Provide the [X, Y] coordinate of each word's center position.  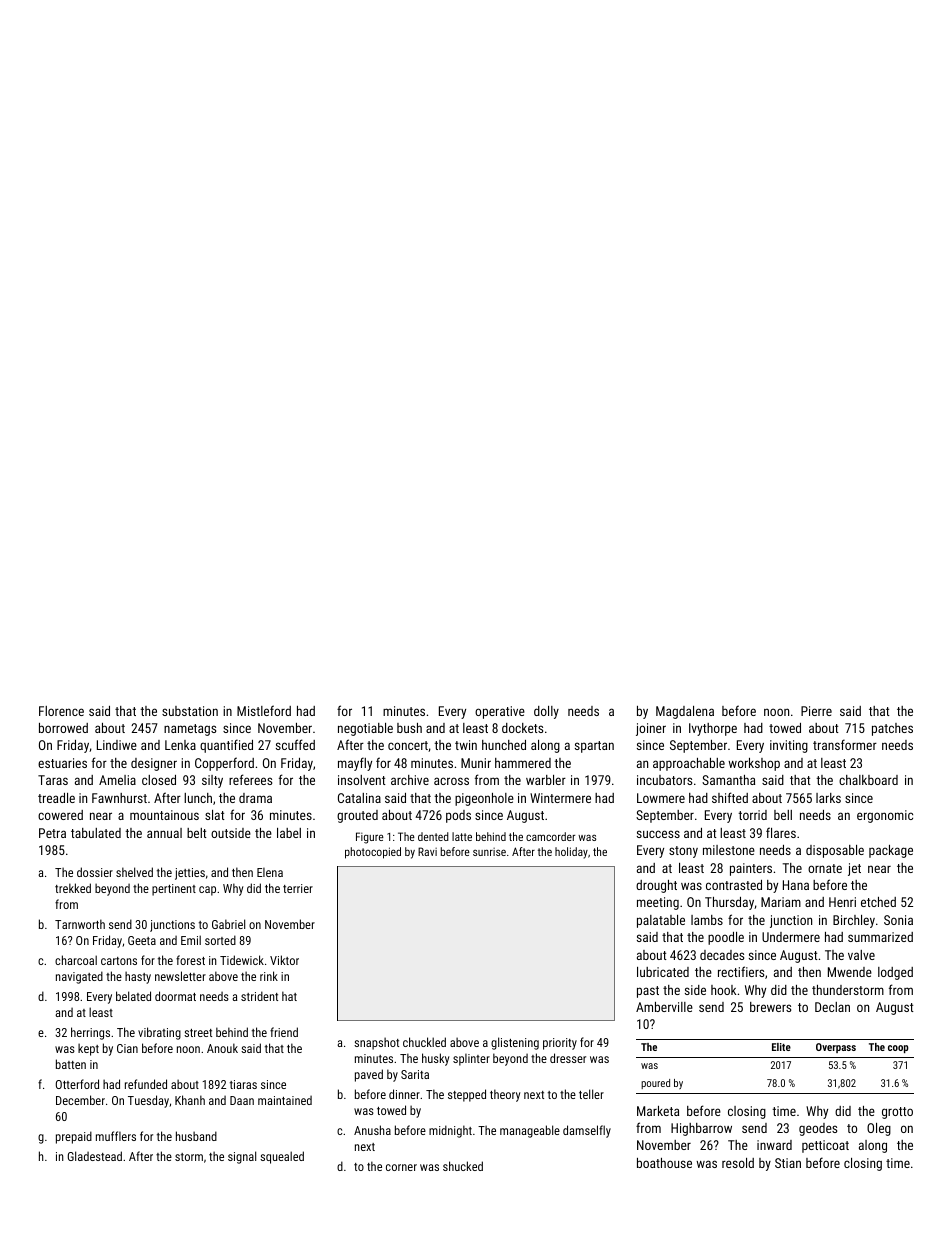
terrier [298, 888]
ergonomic [885, 816]
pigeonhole [484, 799]
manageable [530, 1131]
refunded [146, 1084]
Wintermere [560, 798]
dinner [404, 1094]
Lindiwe [117, 745]
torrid [752, 815]
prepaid [74, 1137]
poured [655, 1084]
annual [164, 833]
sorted [220, 940]
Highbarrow [701, 1129]
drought [656, 886]
